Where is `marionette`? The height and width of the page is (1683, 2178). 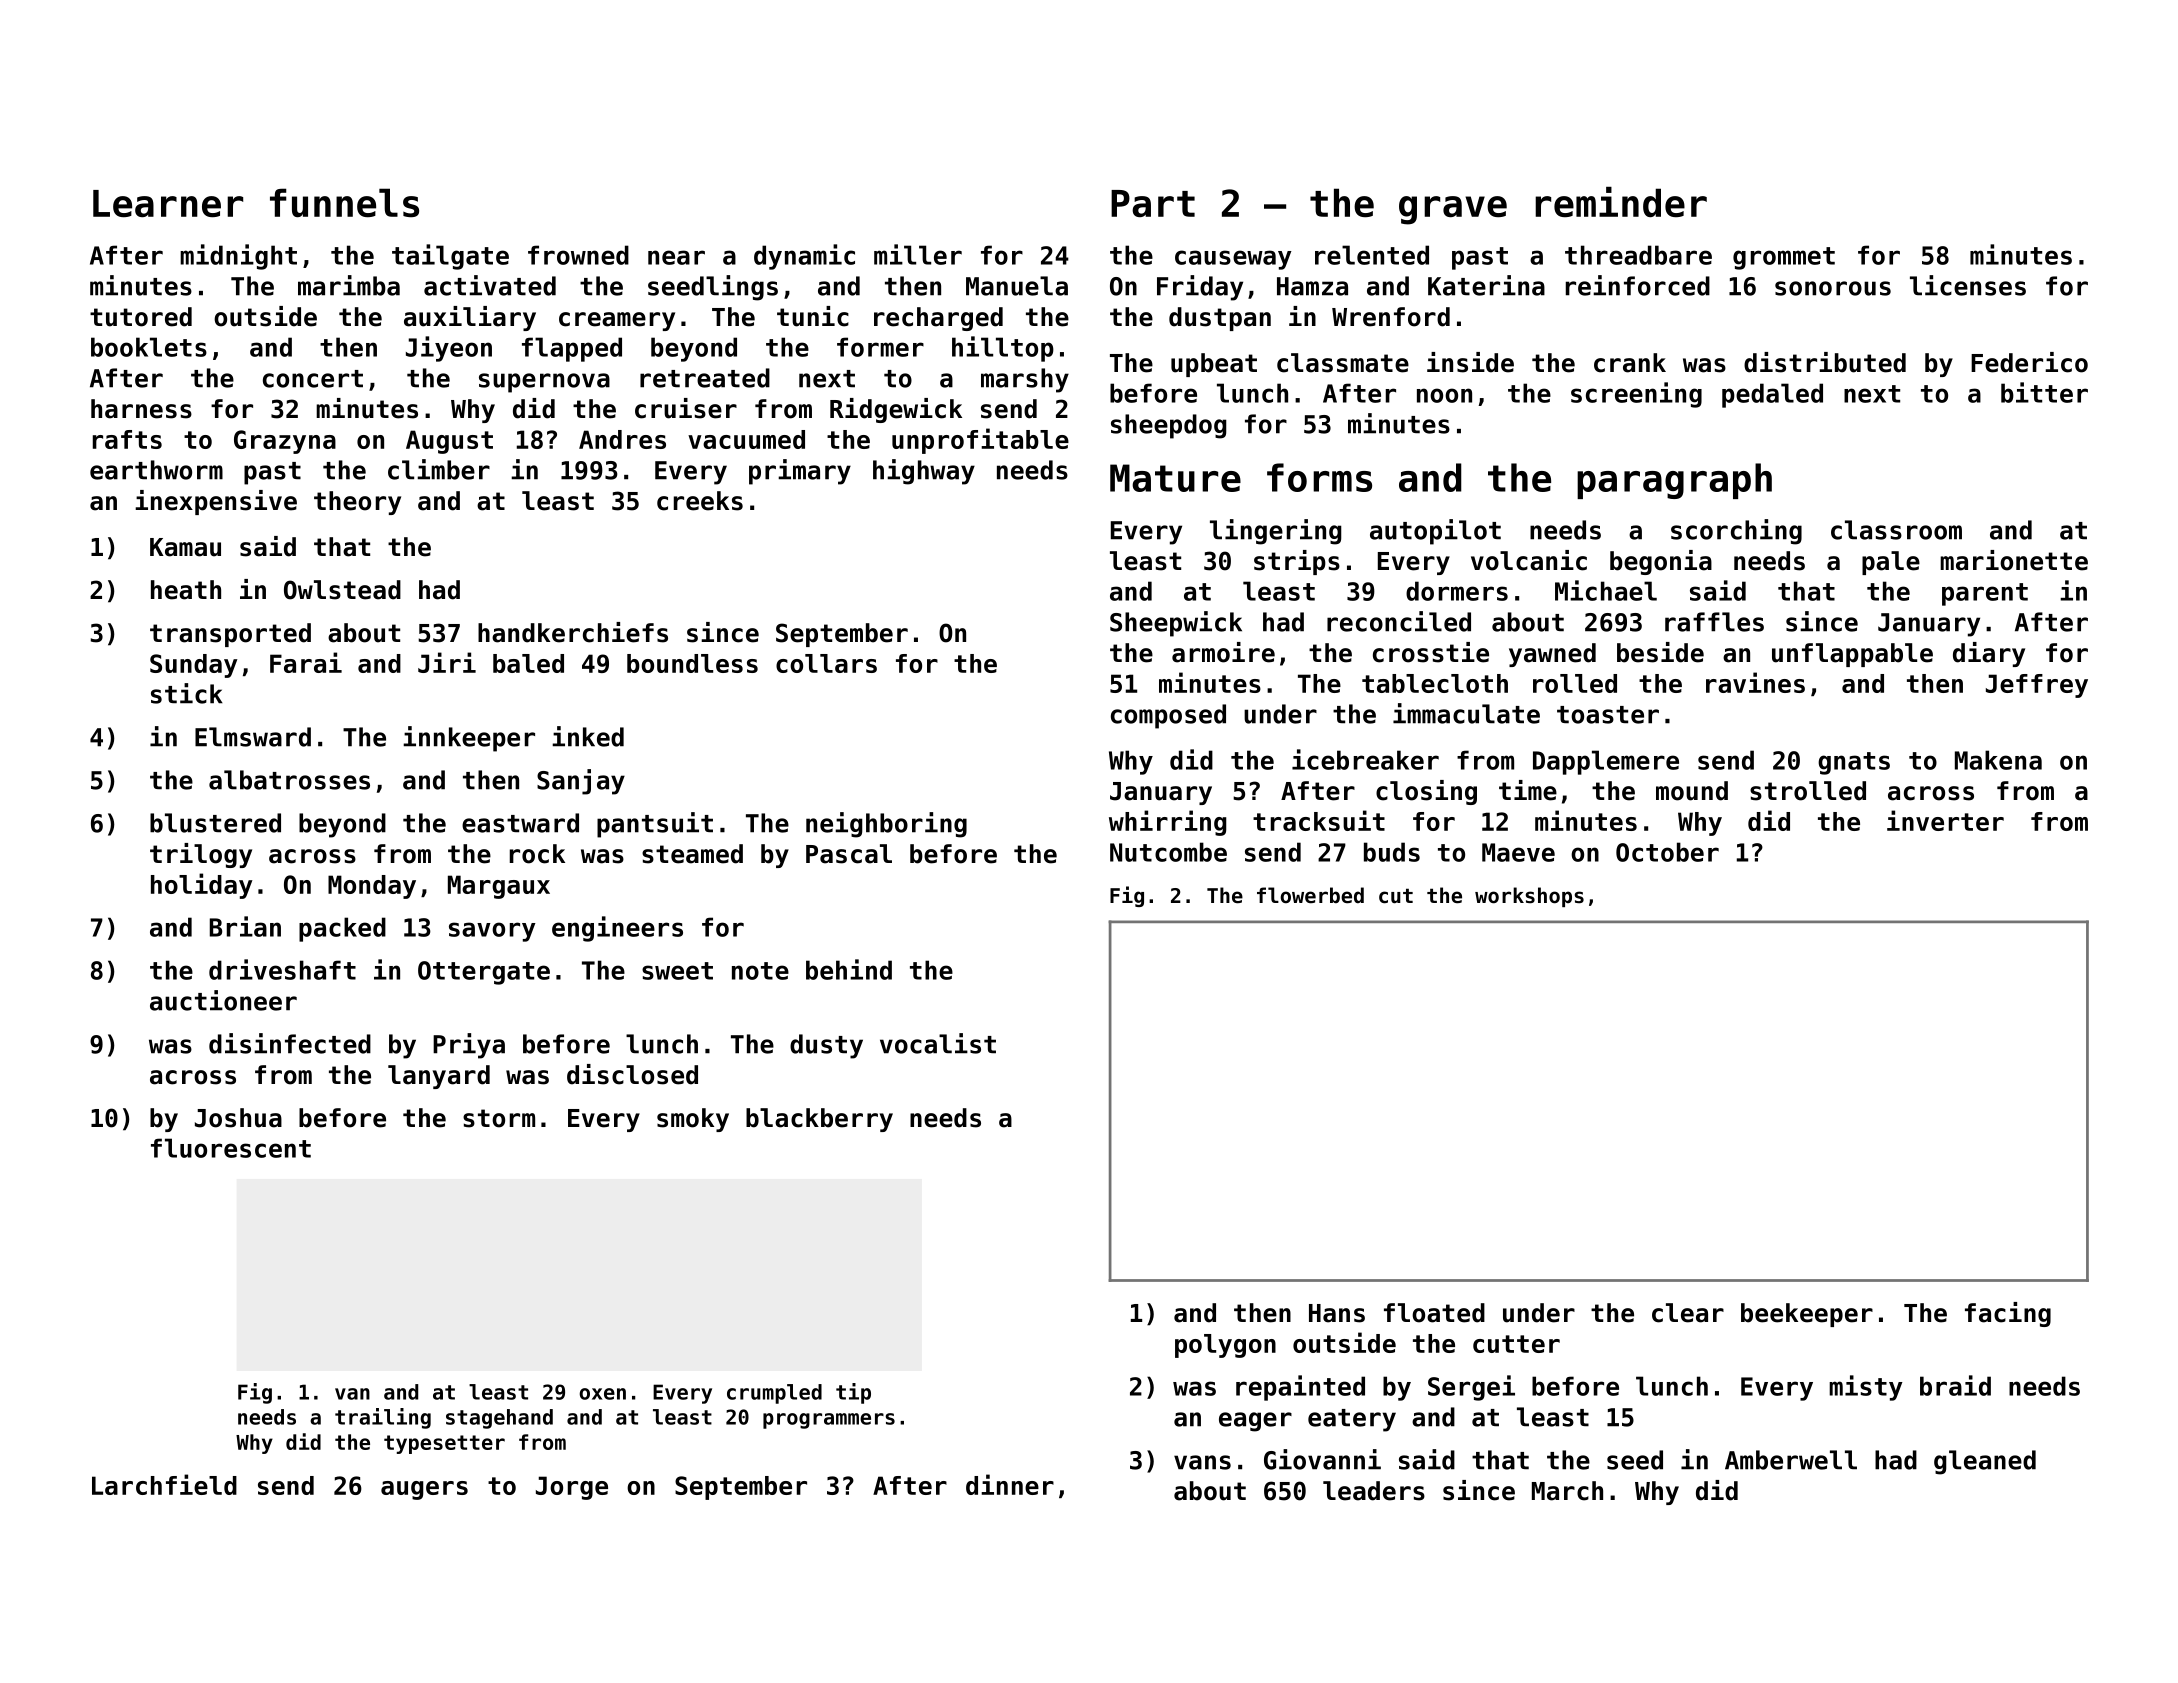 marionette is located at coordinates (2014, 560).
